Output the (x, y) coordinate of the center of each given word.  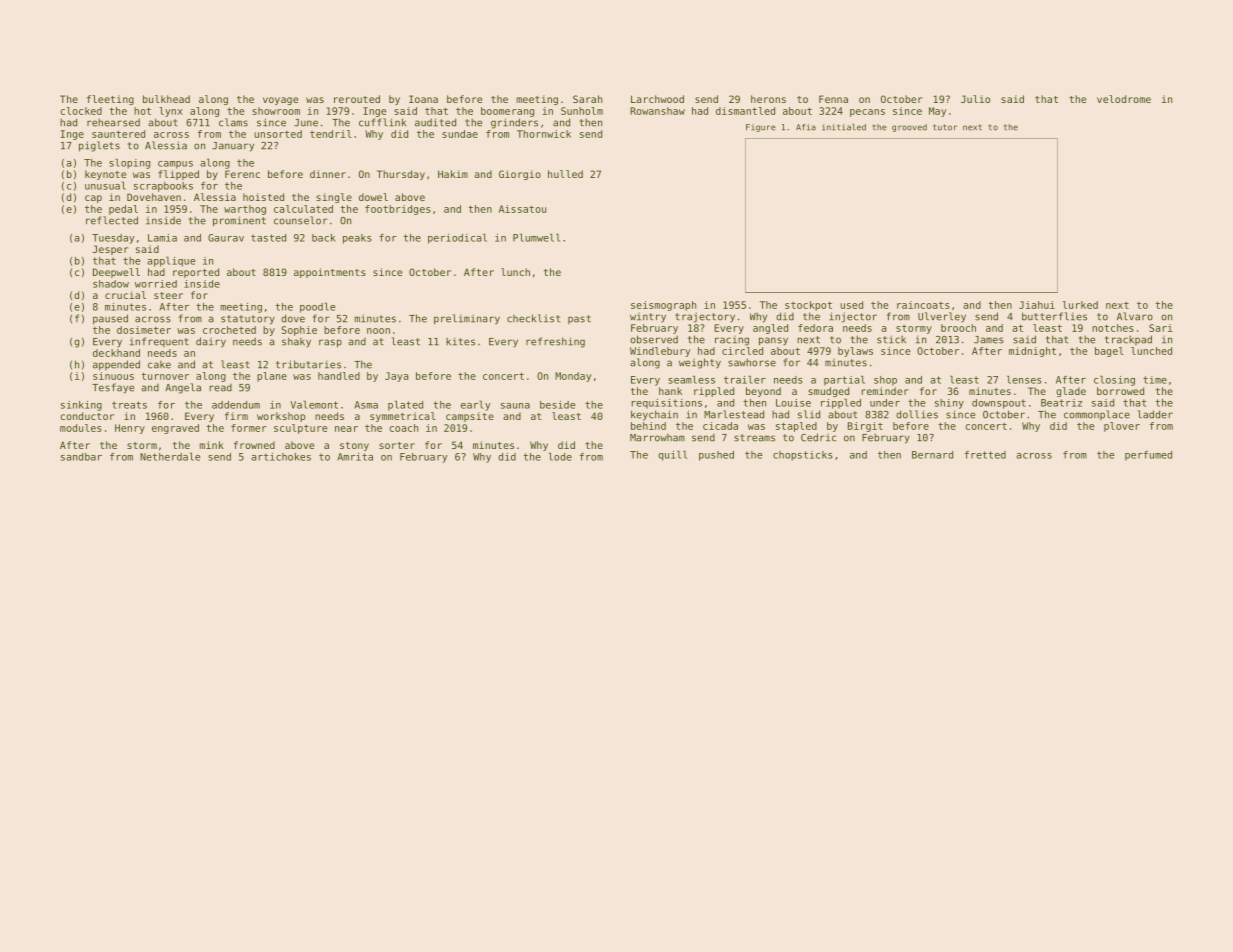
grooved (909, 128)
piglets (99, 146)
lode (560, 457)
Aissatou (522, 209)
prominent (239, 221)
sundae (460, 134)
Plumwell (536, 238)
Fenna (833, 99)
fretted (985, 455)
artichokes (281, 457)
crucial (125, 295)
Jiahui (1037, 305)
